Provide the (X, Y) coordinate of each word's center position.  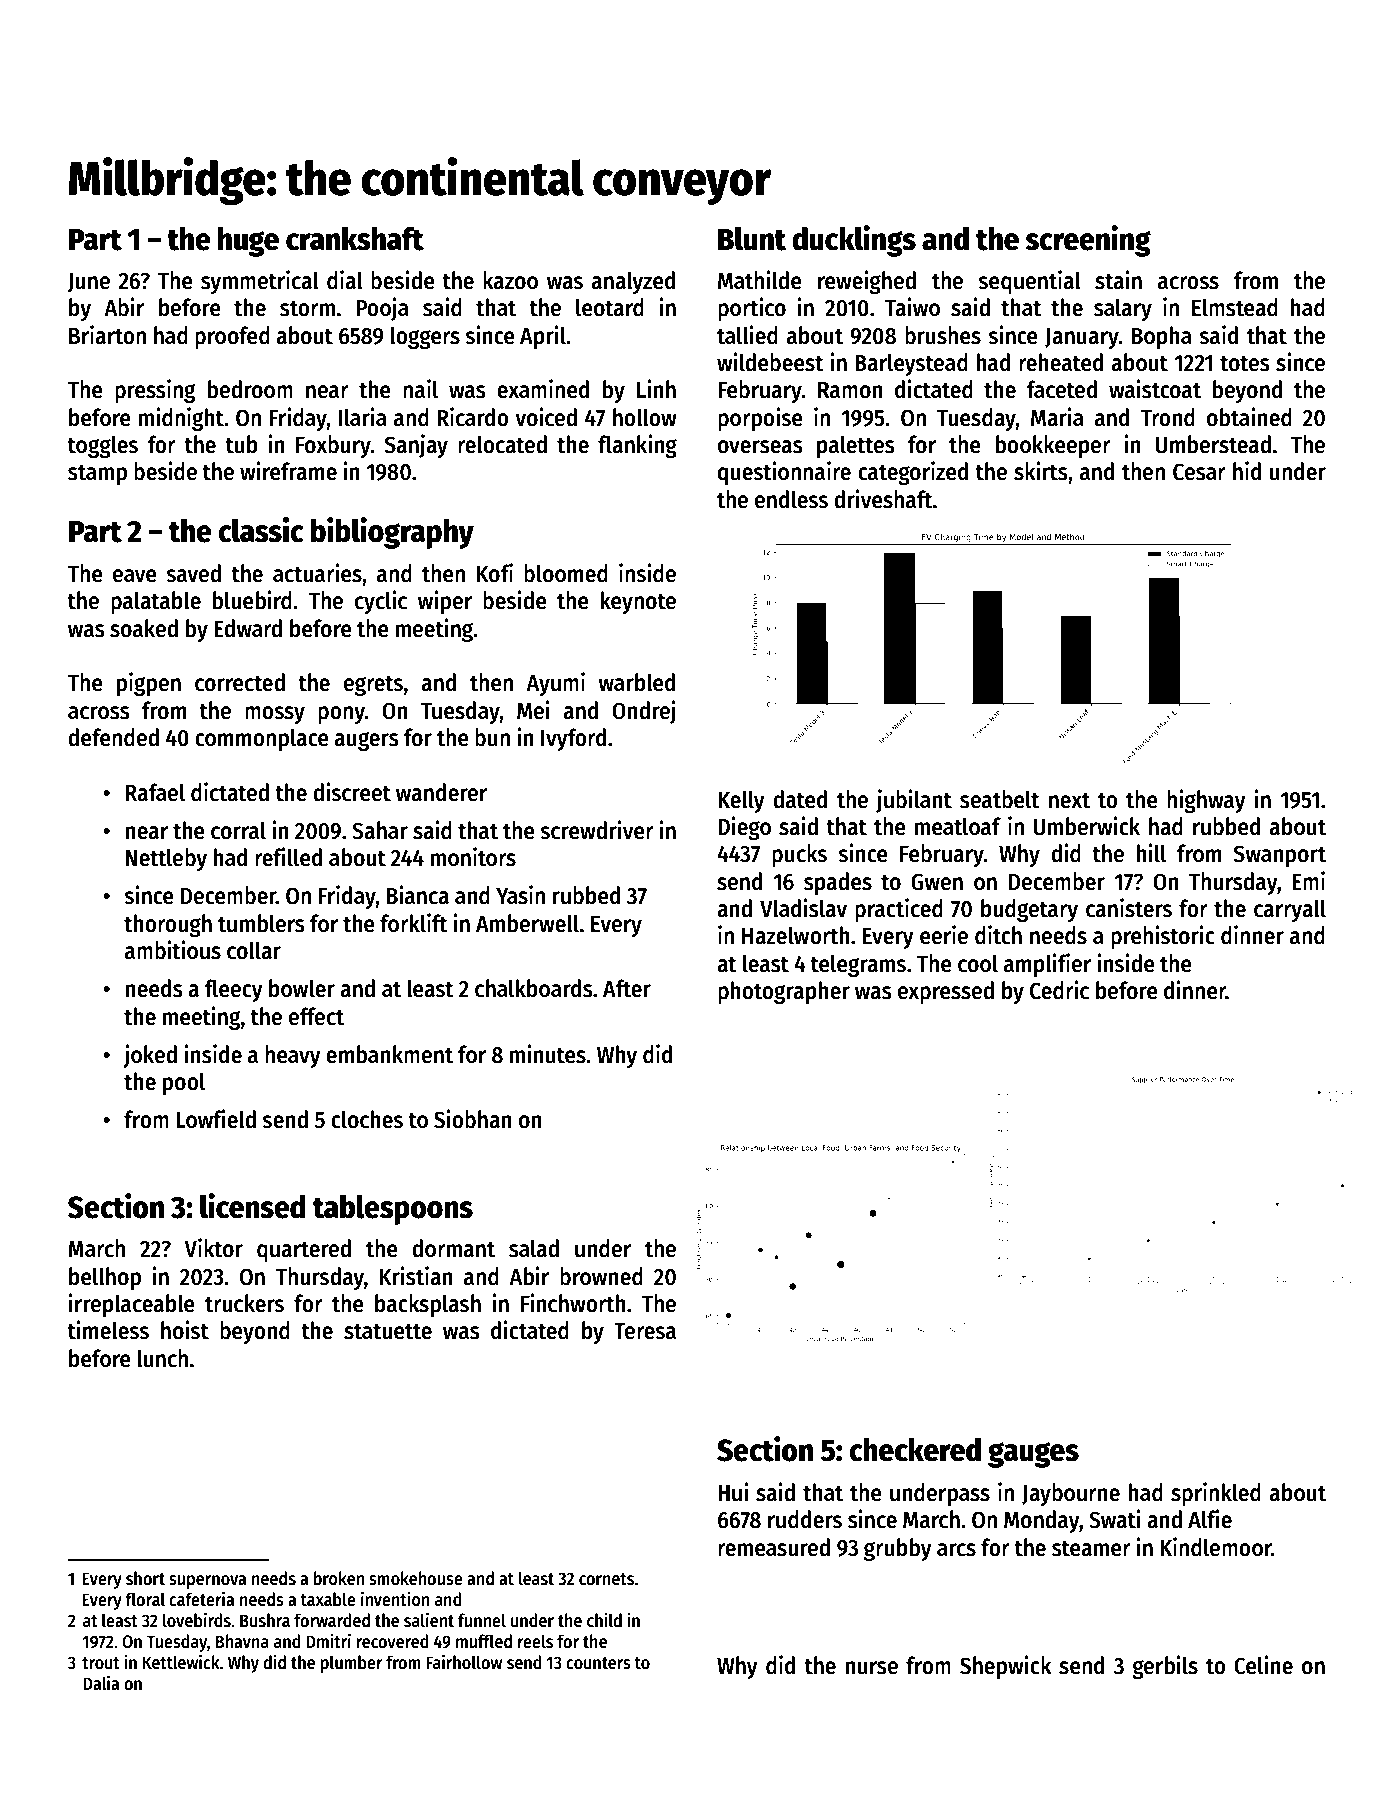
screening (1088, 241)
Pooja (382, 309)
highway (1206, 801)
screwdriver (597, 830)
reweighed (867, 282)
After (627, 988)
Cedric (1059, 990)
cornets (606, 1579)
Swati (1115, 1519)
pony (341, 715)
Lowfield (216, 1119)
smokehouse (416, 1578)
